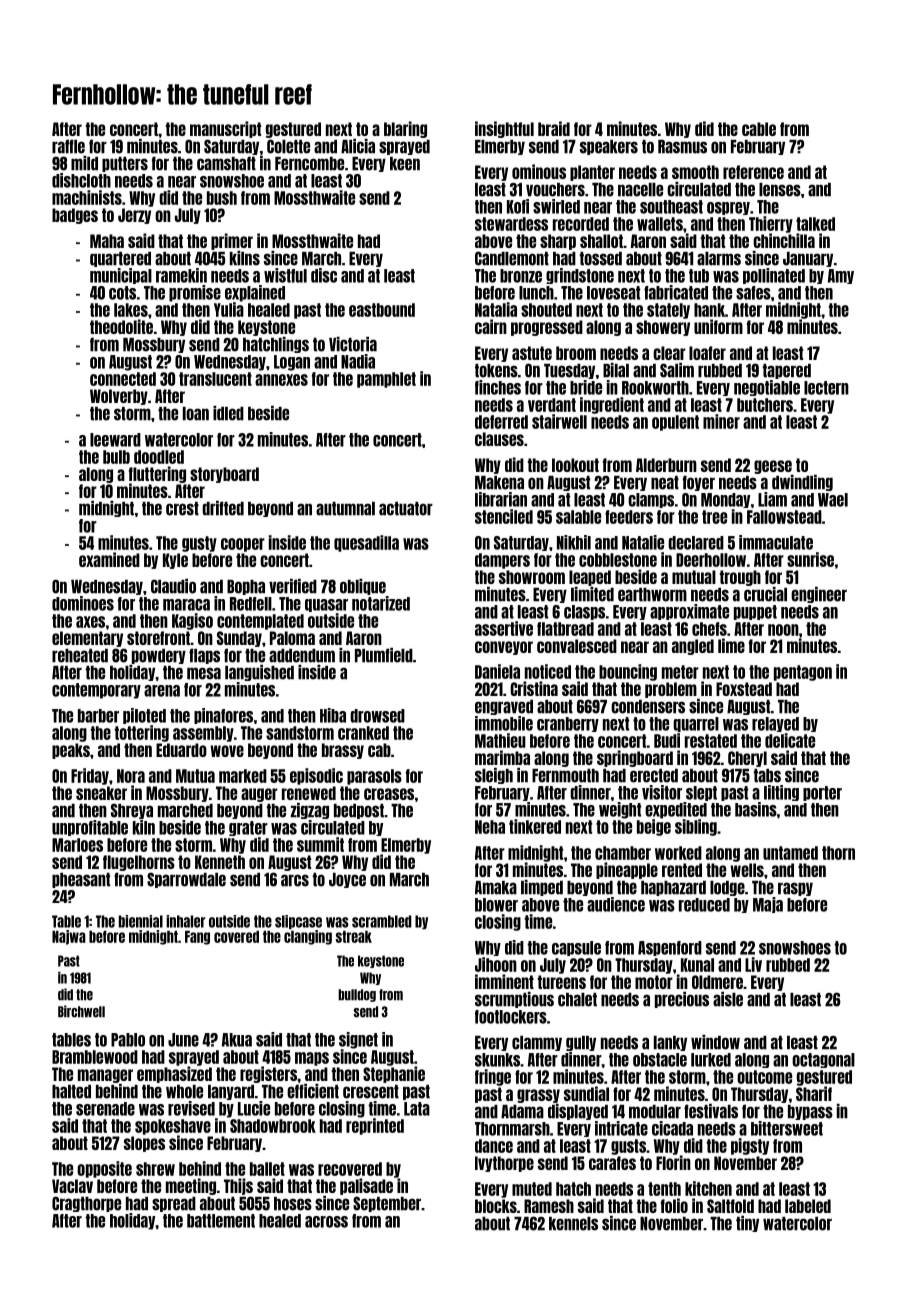 The image size is (908, 1316). Describe the element at coordinates (823, 1060) in the screenshot. I see `octagonal` at that location.
